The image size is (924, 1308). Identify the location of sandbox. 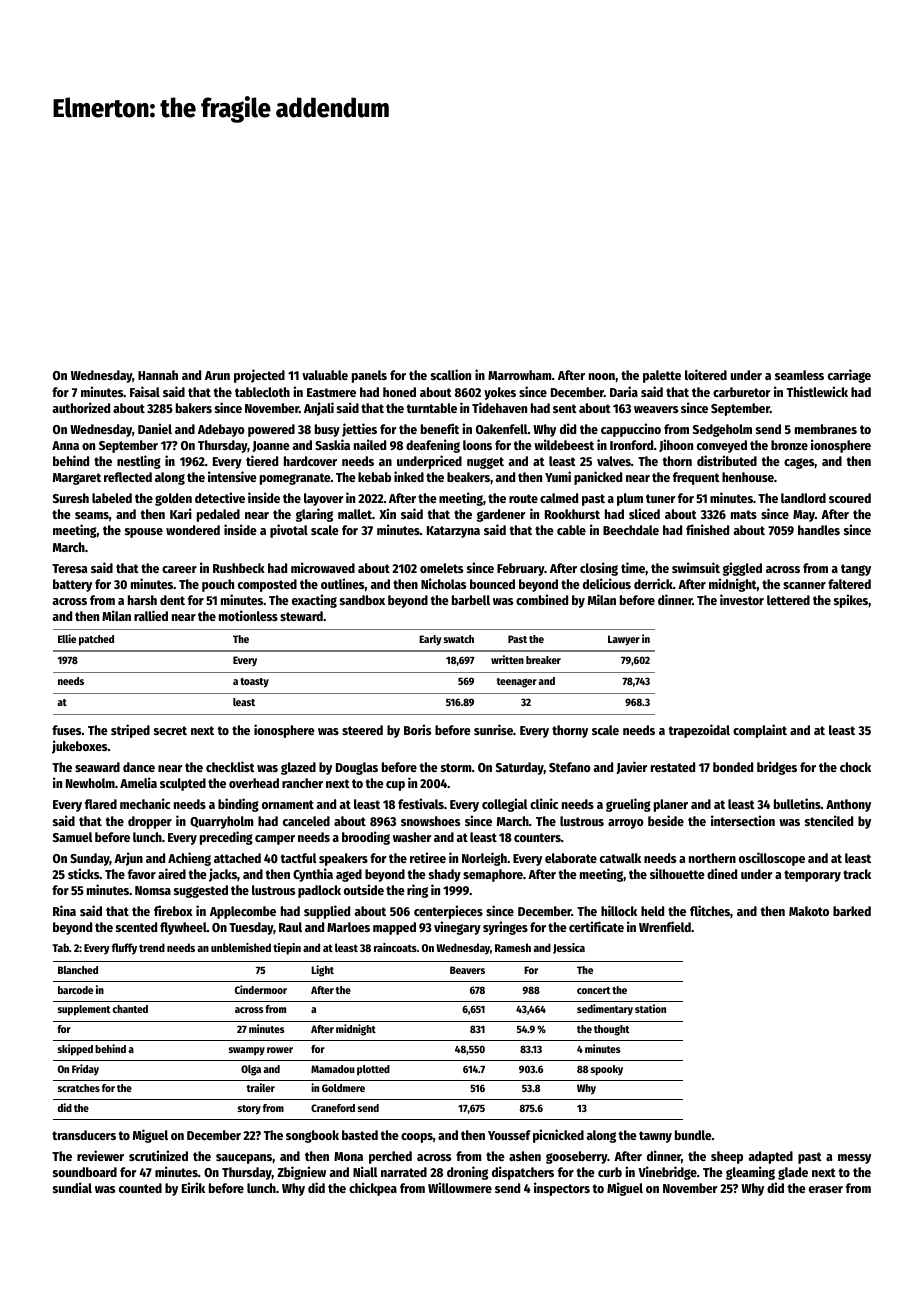
(362, 600).
